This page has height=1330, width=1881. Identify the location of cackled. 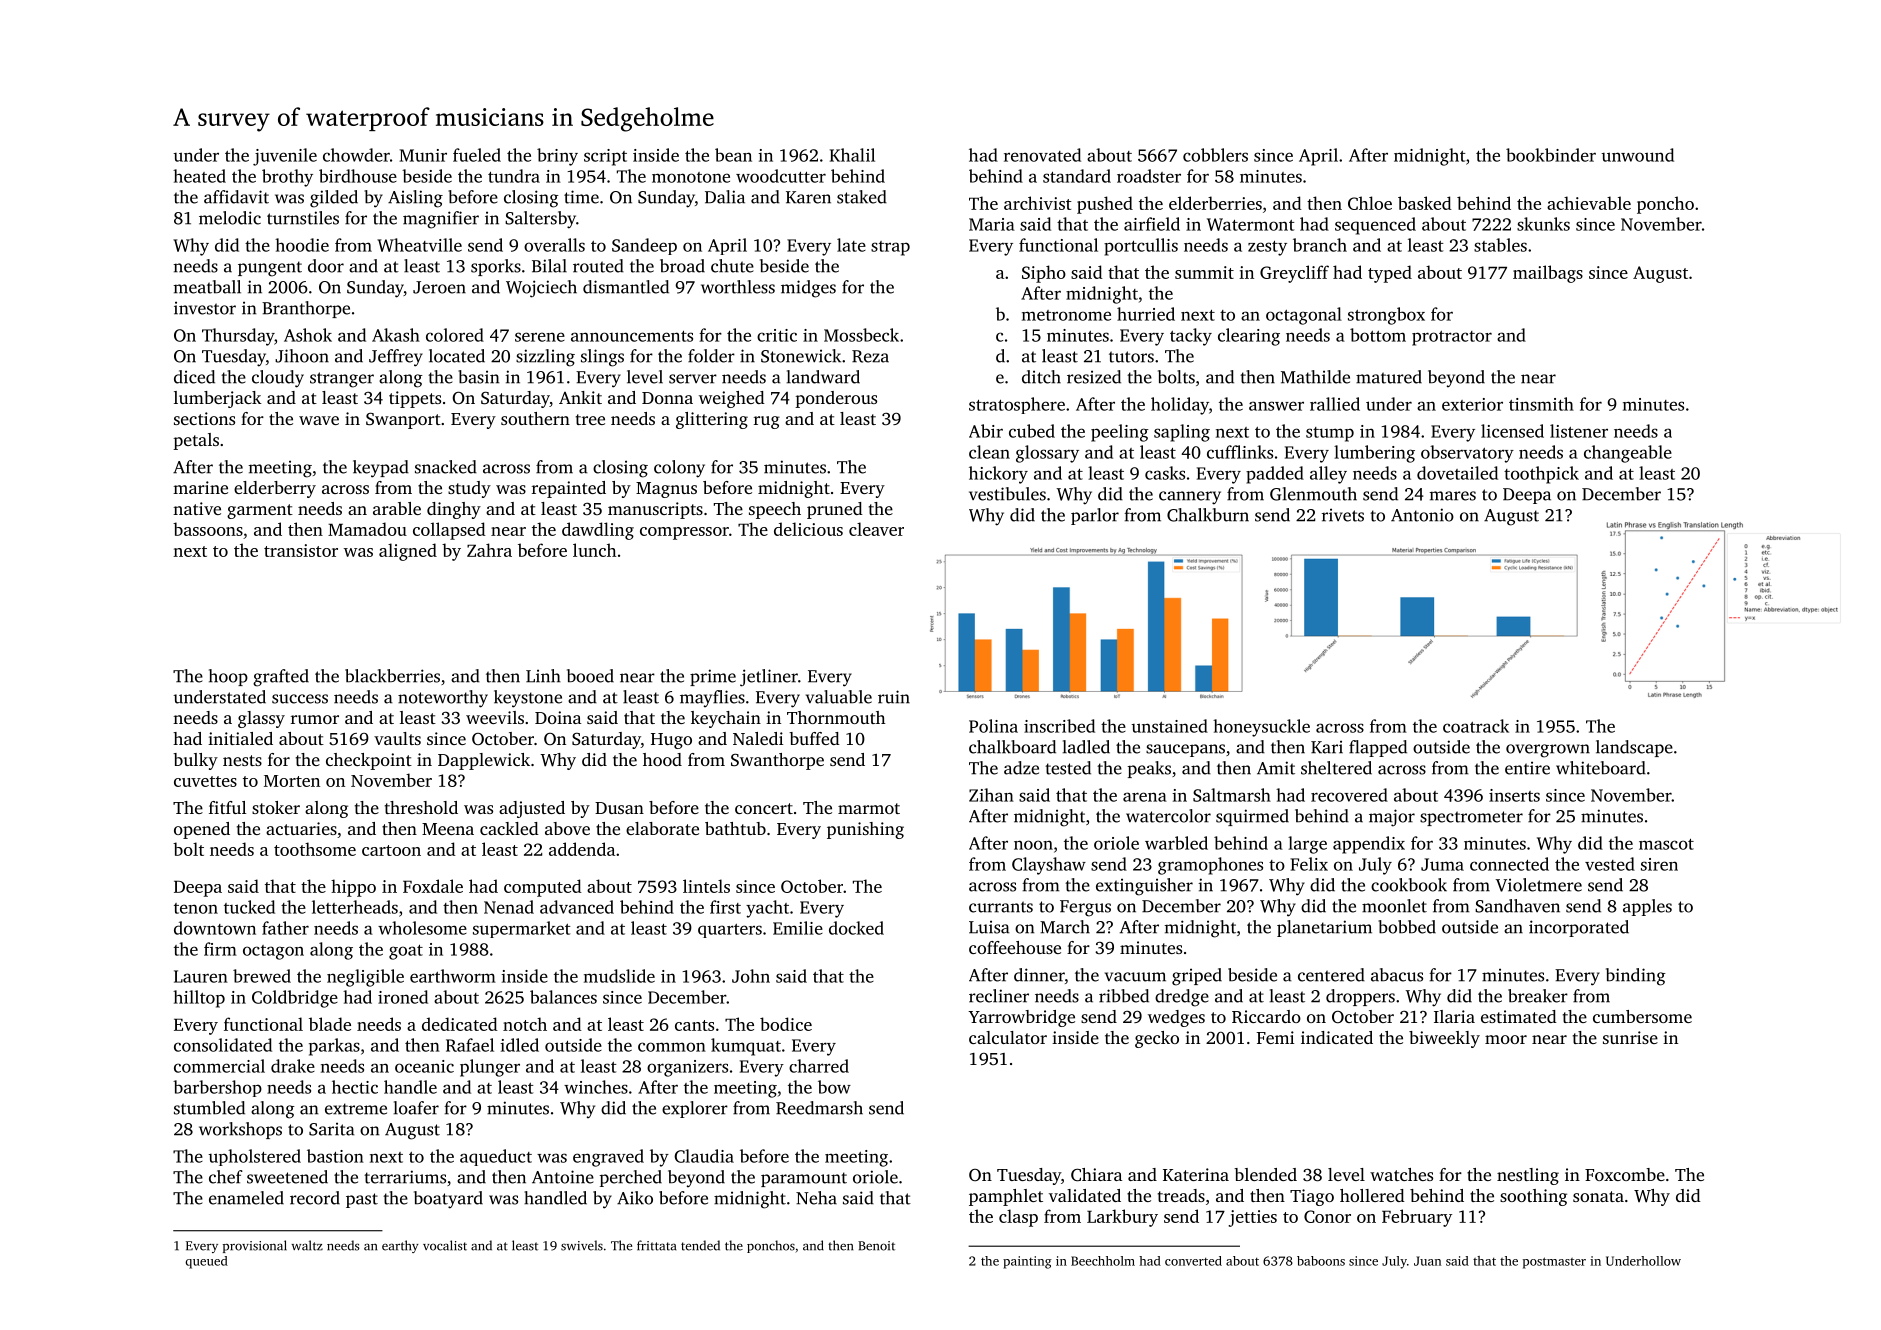
(509, 828).
